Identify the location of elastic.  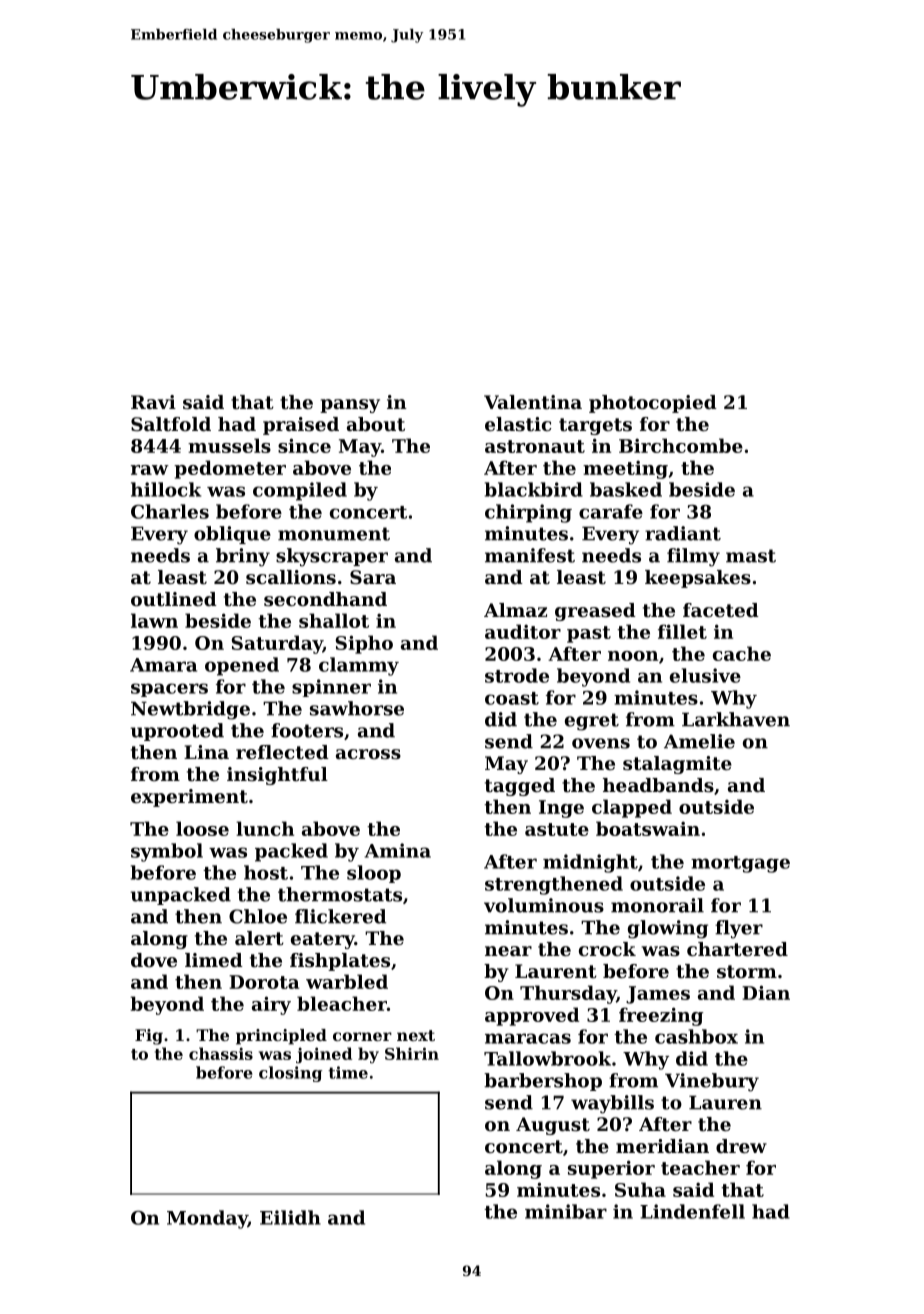
(518, 424).
